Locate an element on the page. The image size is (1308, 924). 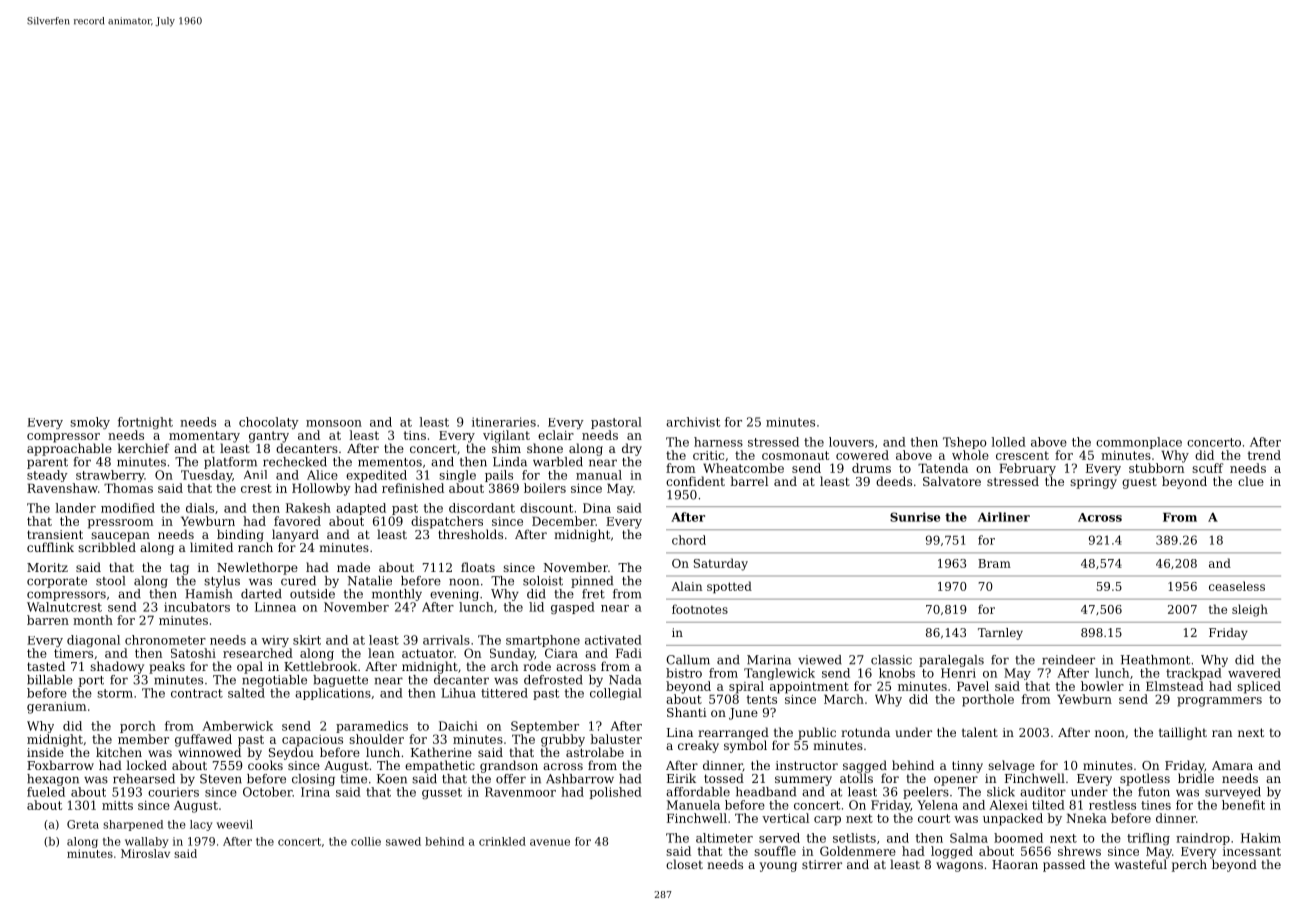
perch is located at coordinates (1189, 865).
